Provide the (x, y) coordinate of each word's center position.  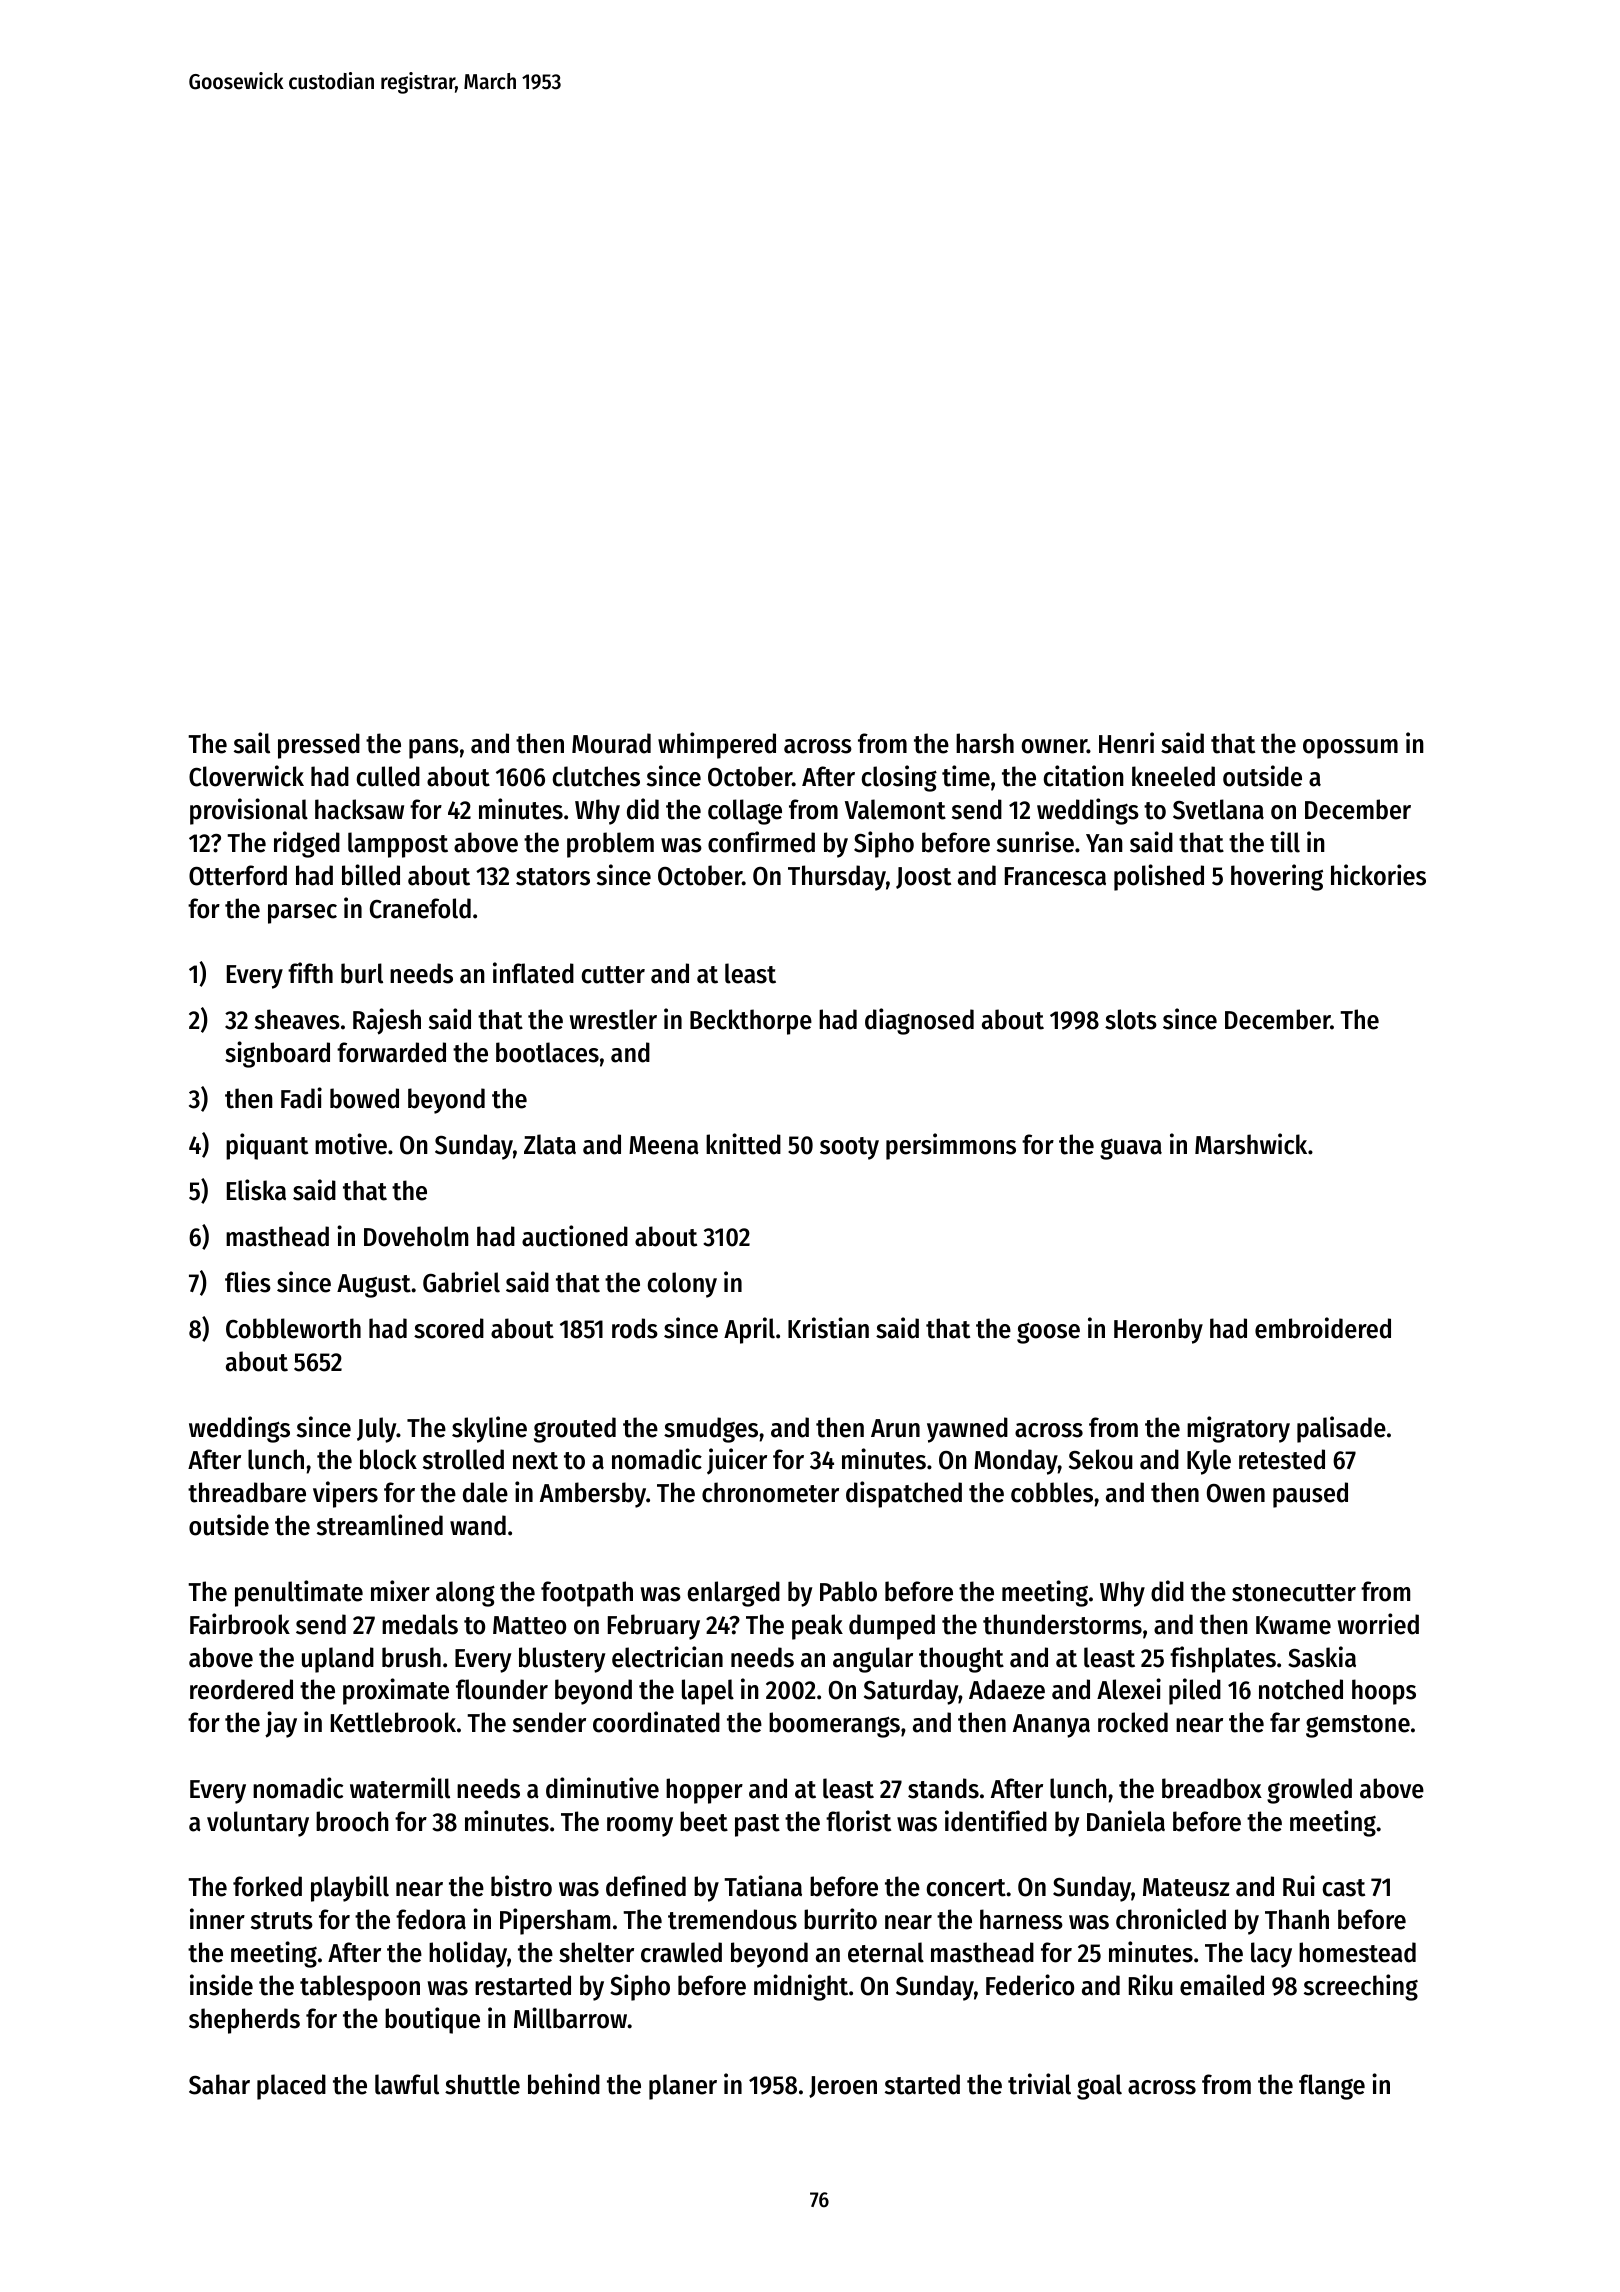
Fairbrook (240, 1624)
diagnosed (919, 1021)
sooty (849, 1148)
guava (1131, 1149)
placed (291, 2087)
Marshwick (1251, 1144)
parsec (302, 914)
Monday (1016, 1462)
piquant (267, 1146)
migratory (1238, 1429)
